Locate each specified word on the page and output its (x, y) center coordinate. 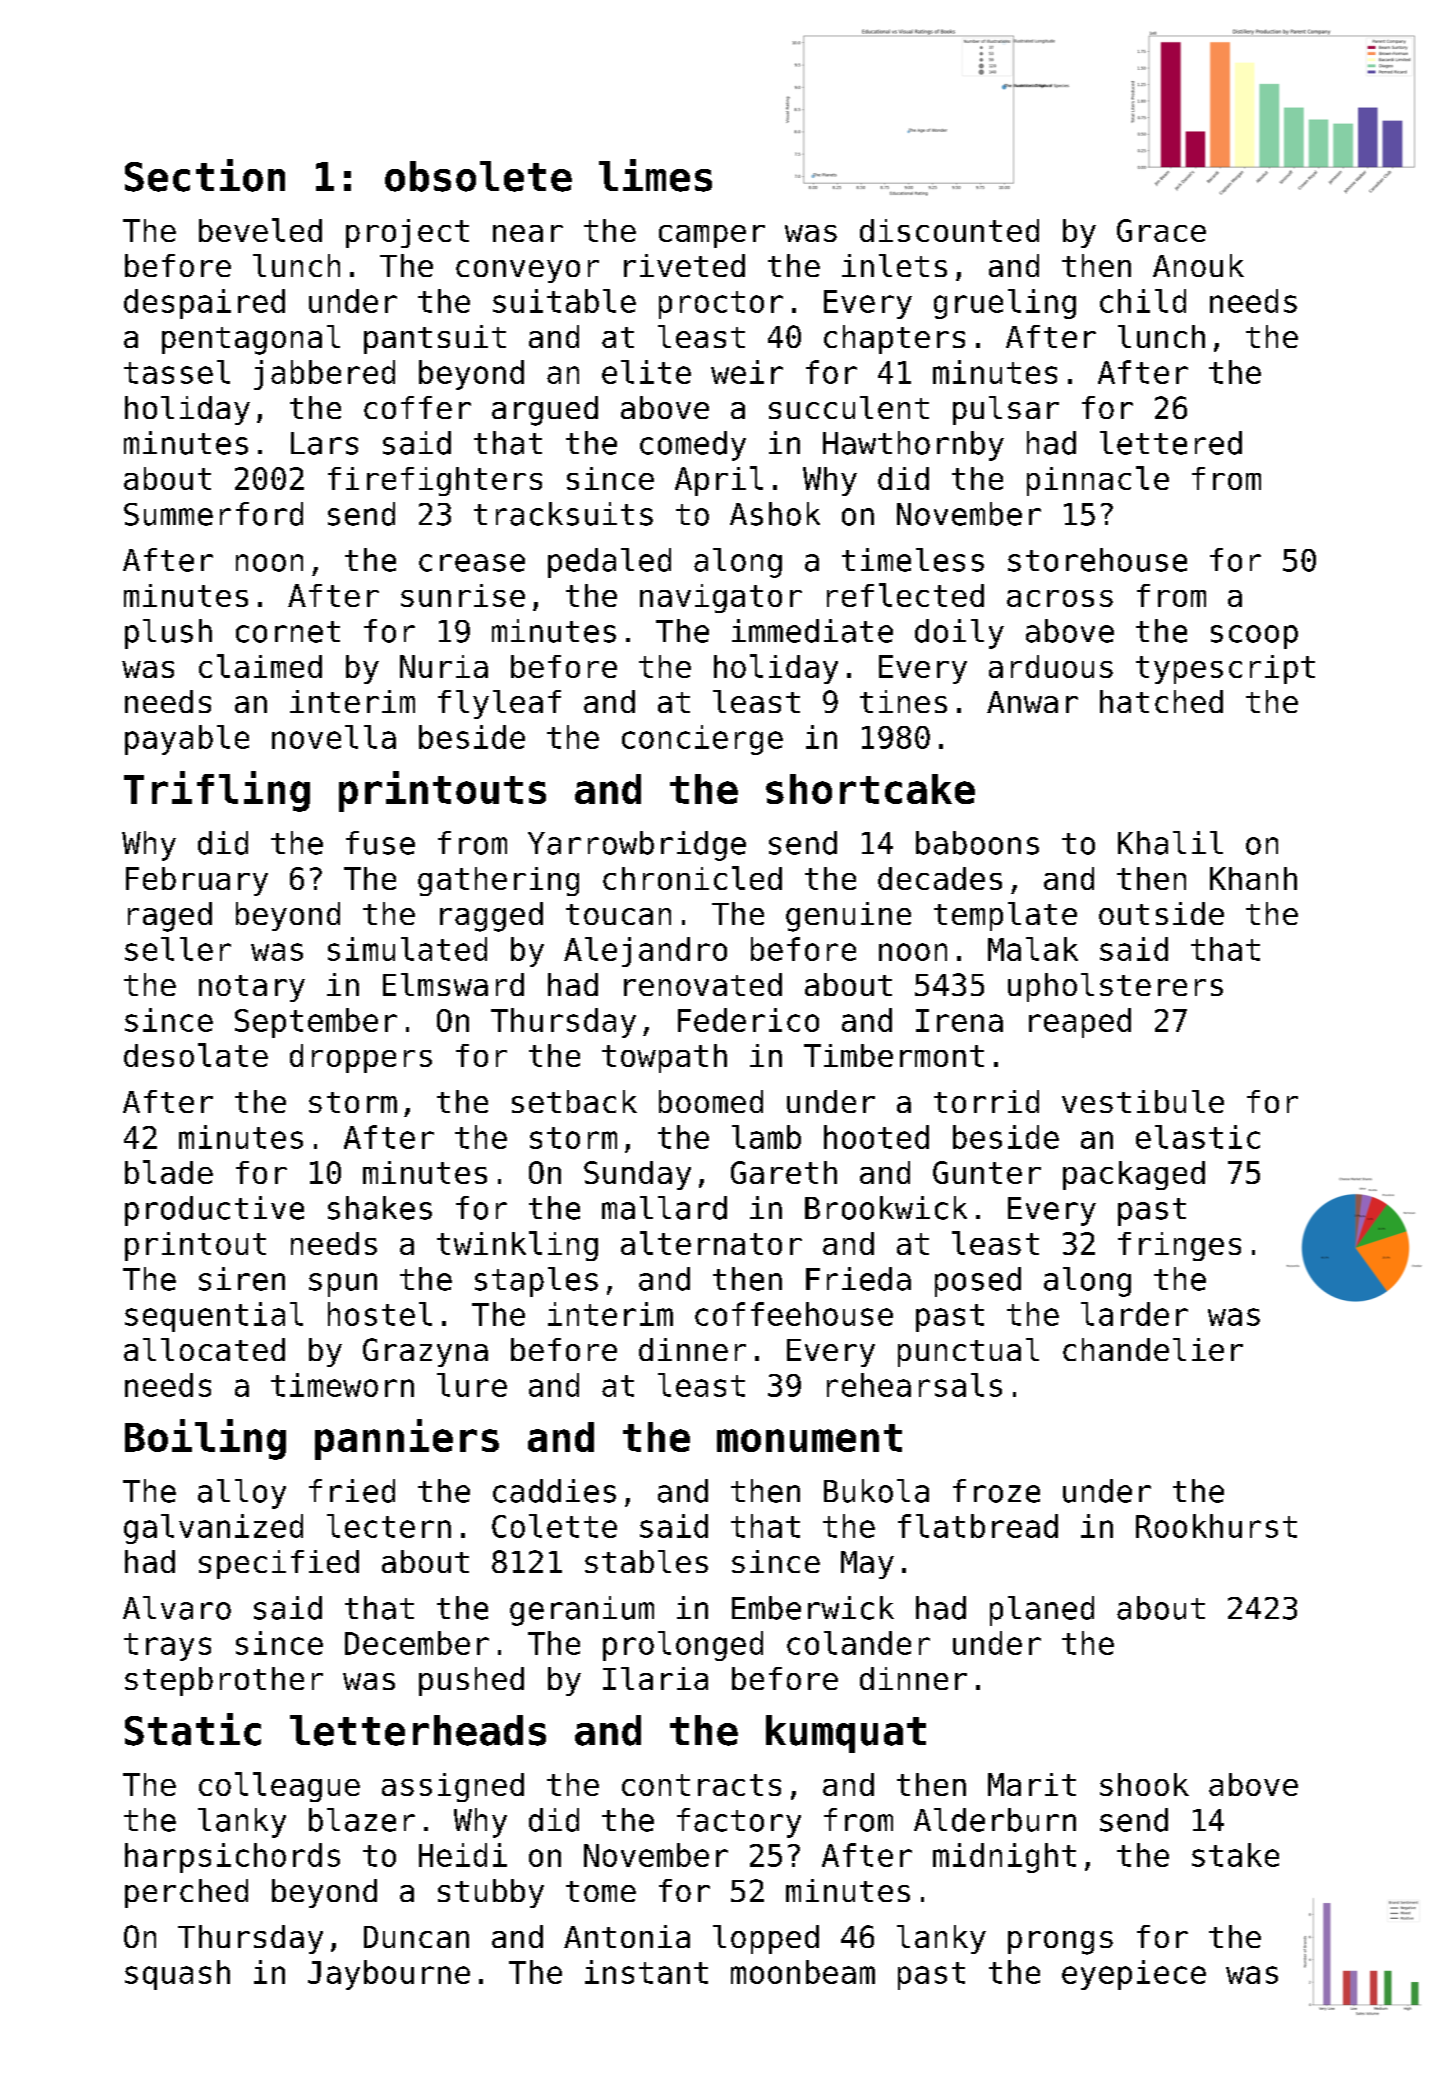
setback (574, 1101)
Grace (1161, 230)
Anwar (1032, 702)
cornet (288, 632)
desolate (196, 1055)
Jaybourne (389, 1975)
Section (205, 175)
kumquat (846, 1734)
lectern (389, 1526)
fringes (1179, 1246)
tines (903, 701)
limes (655, 175)
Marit (1032, 1784)
